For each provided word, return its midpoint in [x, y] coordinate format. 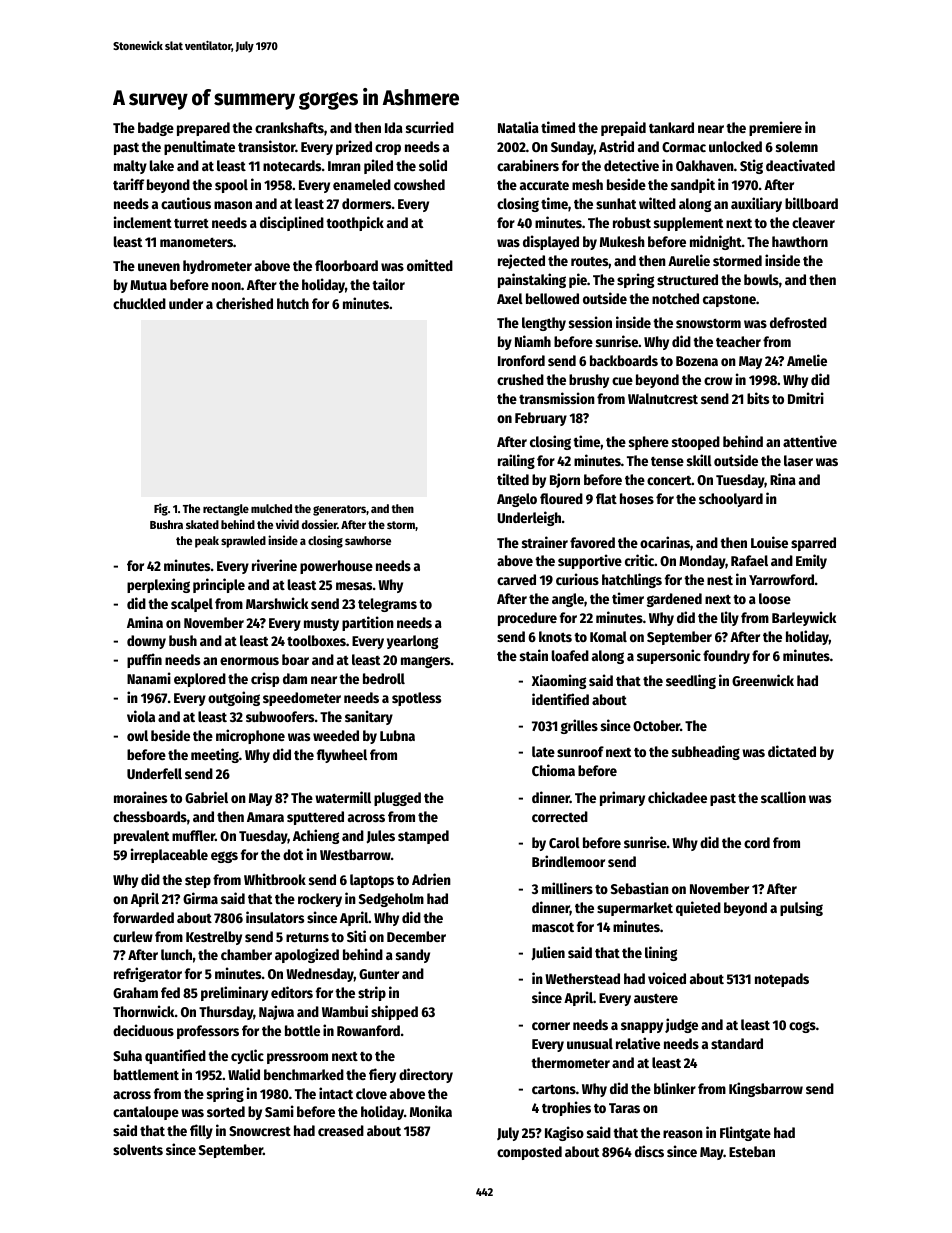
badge [156, 129]
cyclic [247, 1056]
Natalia [518, 127]
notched [675, 298]
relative [638, 1043]
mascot [553, 927]
